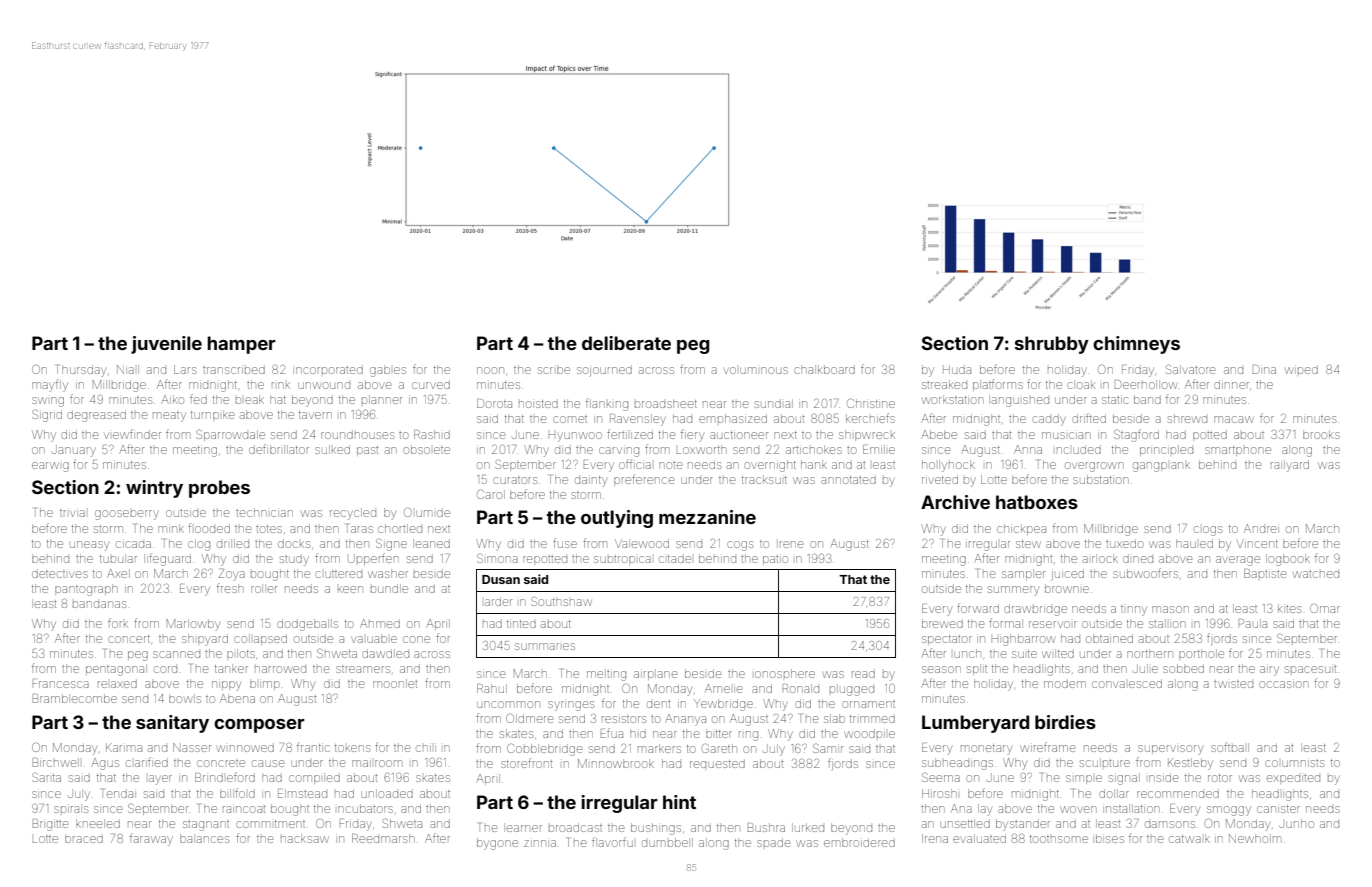 This screenshot has height=887, width=1372. What do you see at coordinates (151, 839) in the screenshot?
I see `faraway` at bounding box center [151, 839].
